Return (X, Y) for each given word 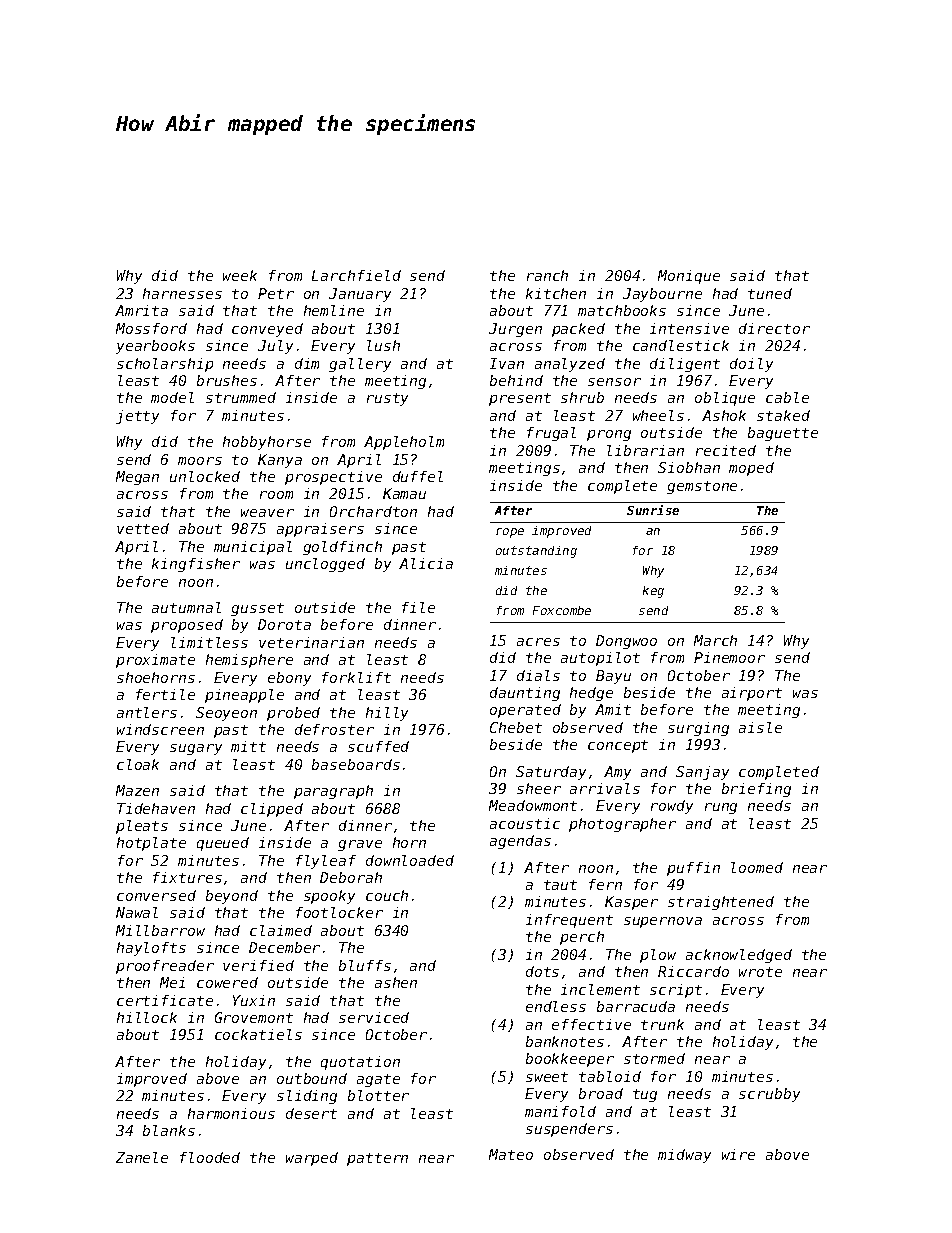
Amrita (141, 310)
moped (751, 469)
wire (738, 1154)
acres (538, 642)
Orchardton (373, 511)
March (715, 640)
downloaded (410, 860)
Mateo (511, 1154)
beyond (232, 897)
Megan (137, 478)
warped (312, 1159)
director (774, 328)
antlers (147, 712)
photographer (622, 825)
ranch (547, 275)
